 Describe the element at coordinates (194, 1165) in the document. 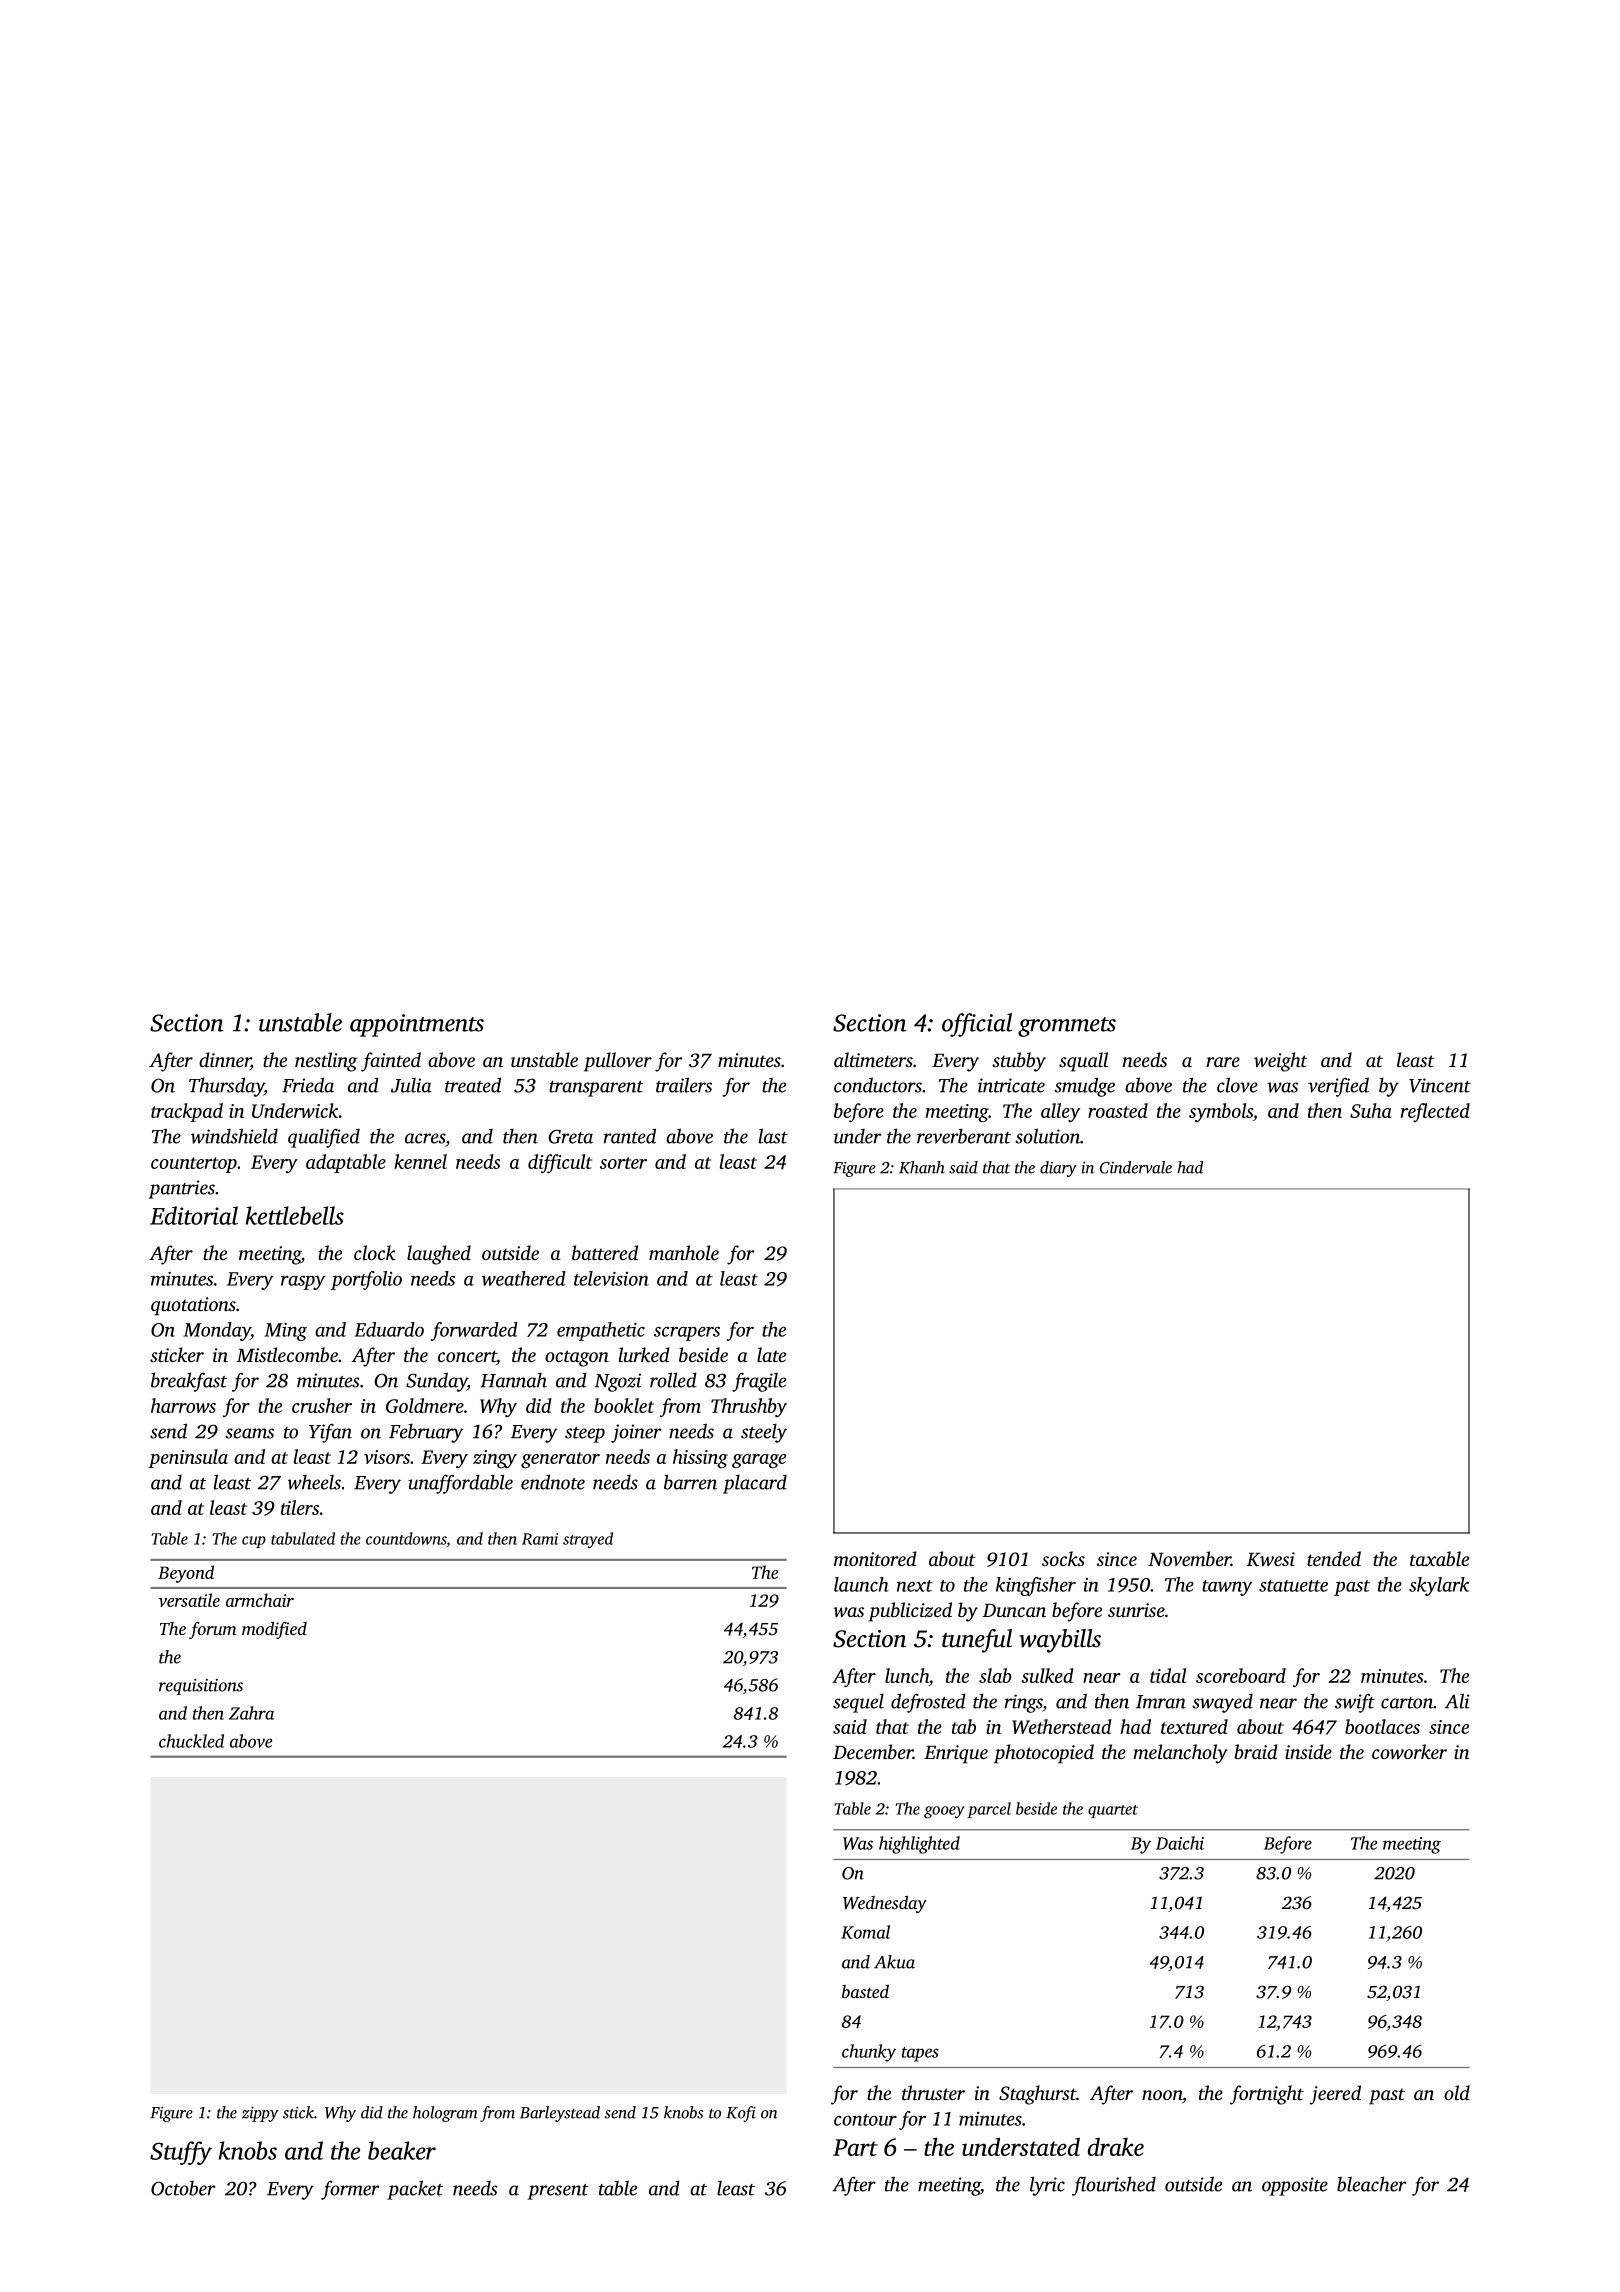

I see `countertop` at that location.
